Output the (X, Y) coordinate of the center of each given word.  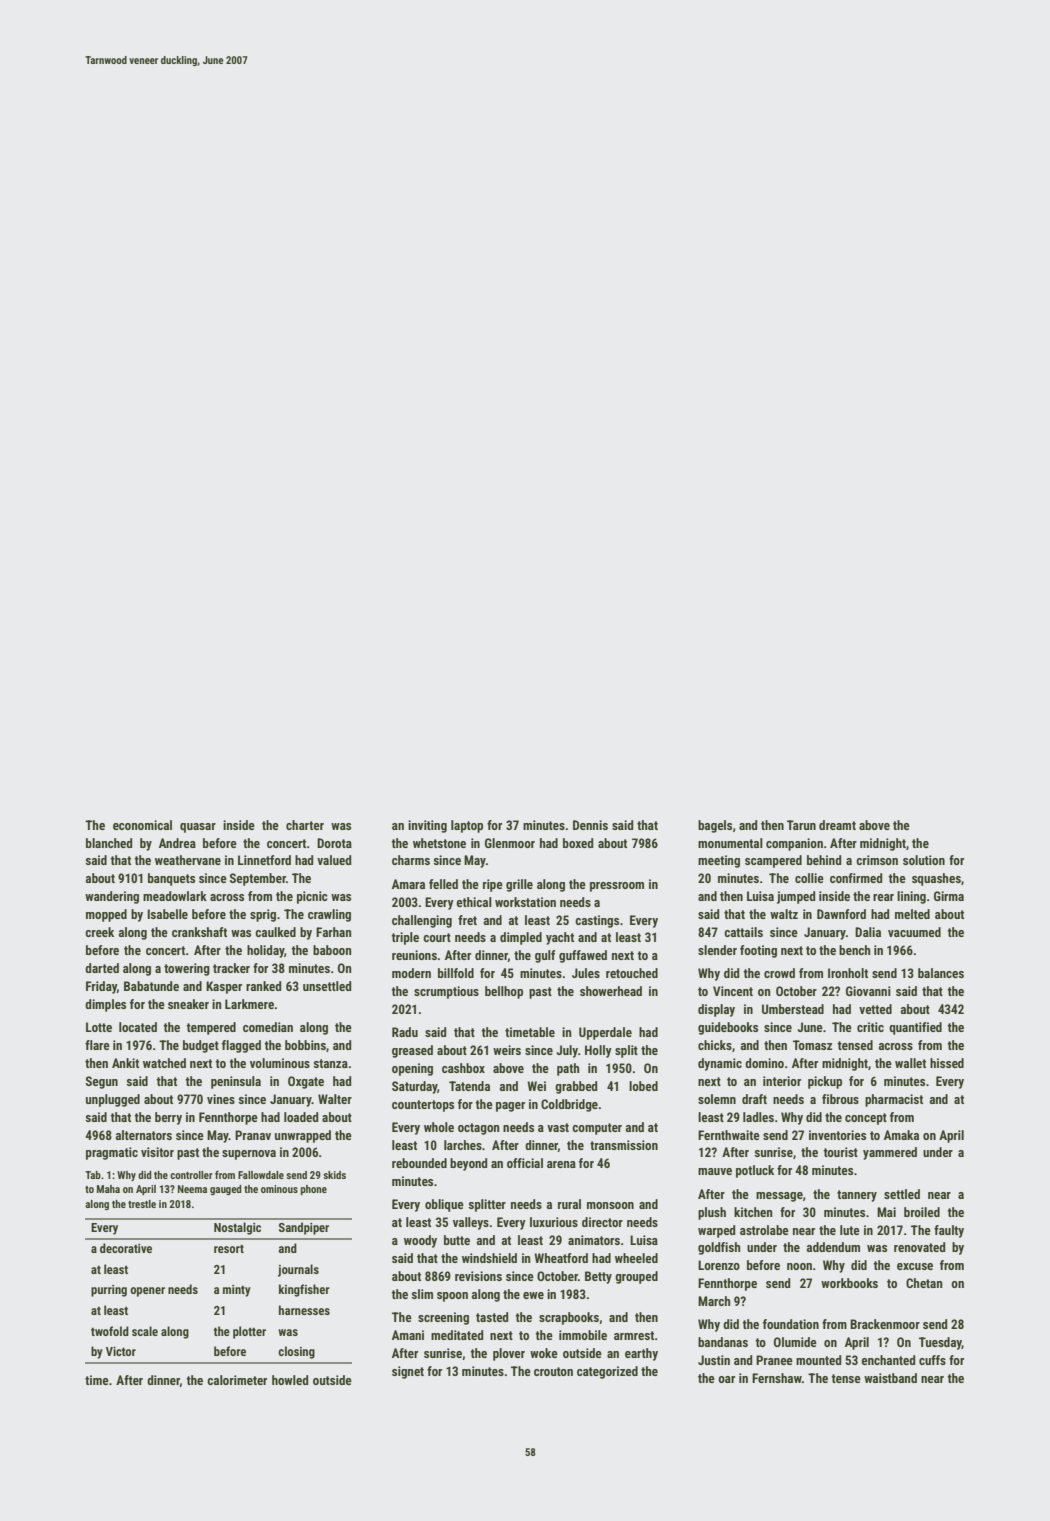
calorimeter (237, 1380)
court (437, 937)
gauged (225, 1190)
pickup (825, 1082)
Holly (598, 1051)
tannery (857, 1196)
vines (221, 1099)
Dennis (590, 825)
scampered (773, 861)
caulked (275, 932)
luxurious (554, 1222)
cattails (743, 932)
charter (305, 825)
